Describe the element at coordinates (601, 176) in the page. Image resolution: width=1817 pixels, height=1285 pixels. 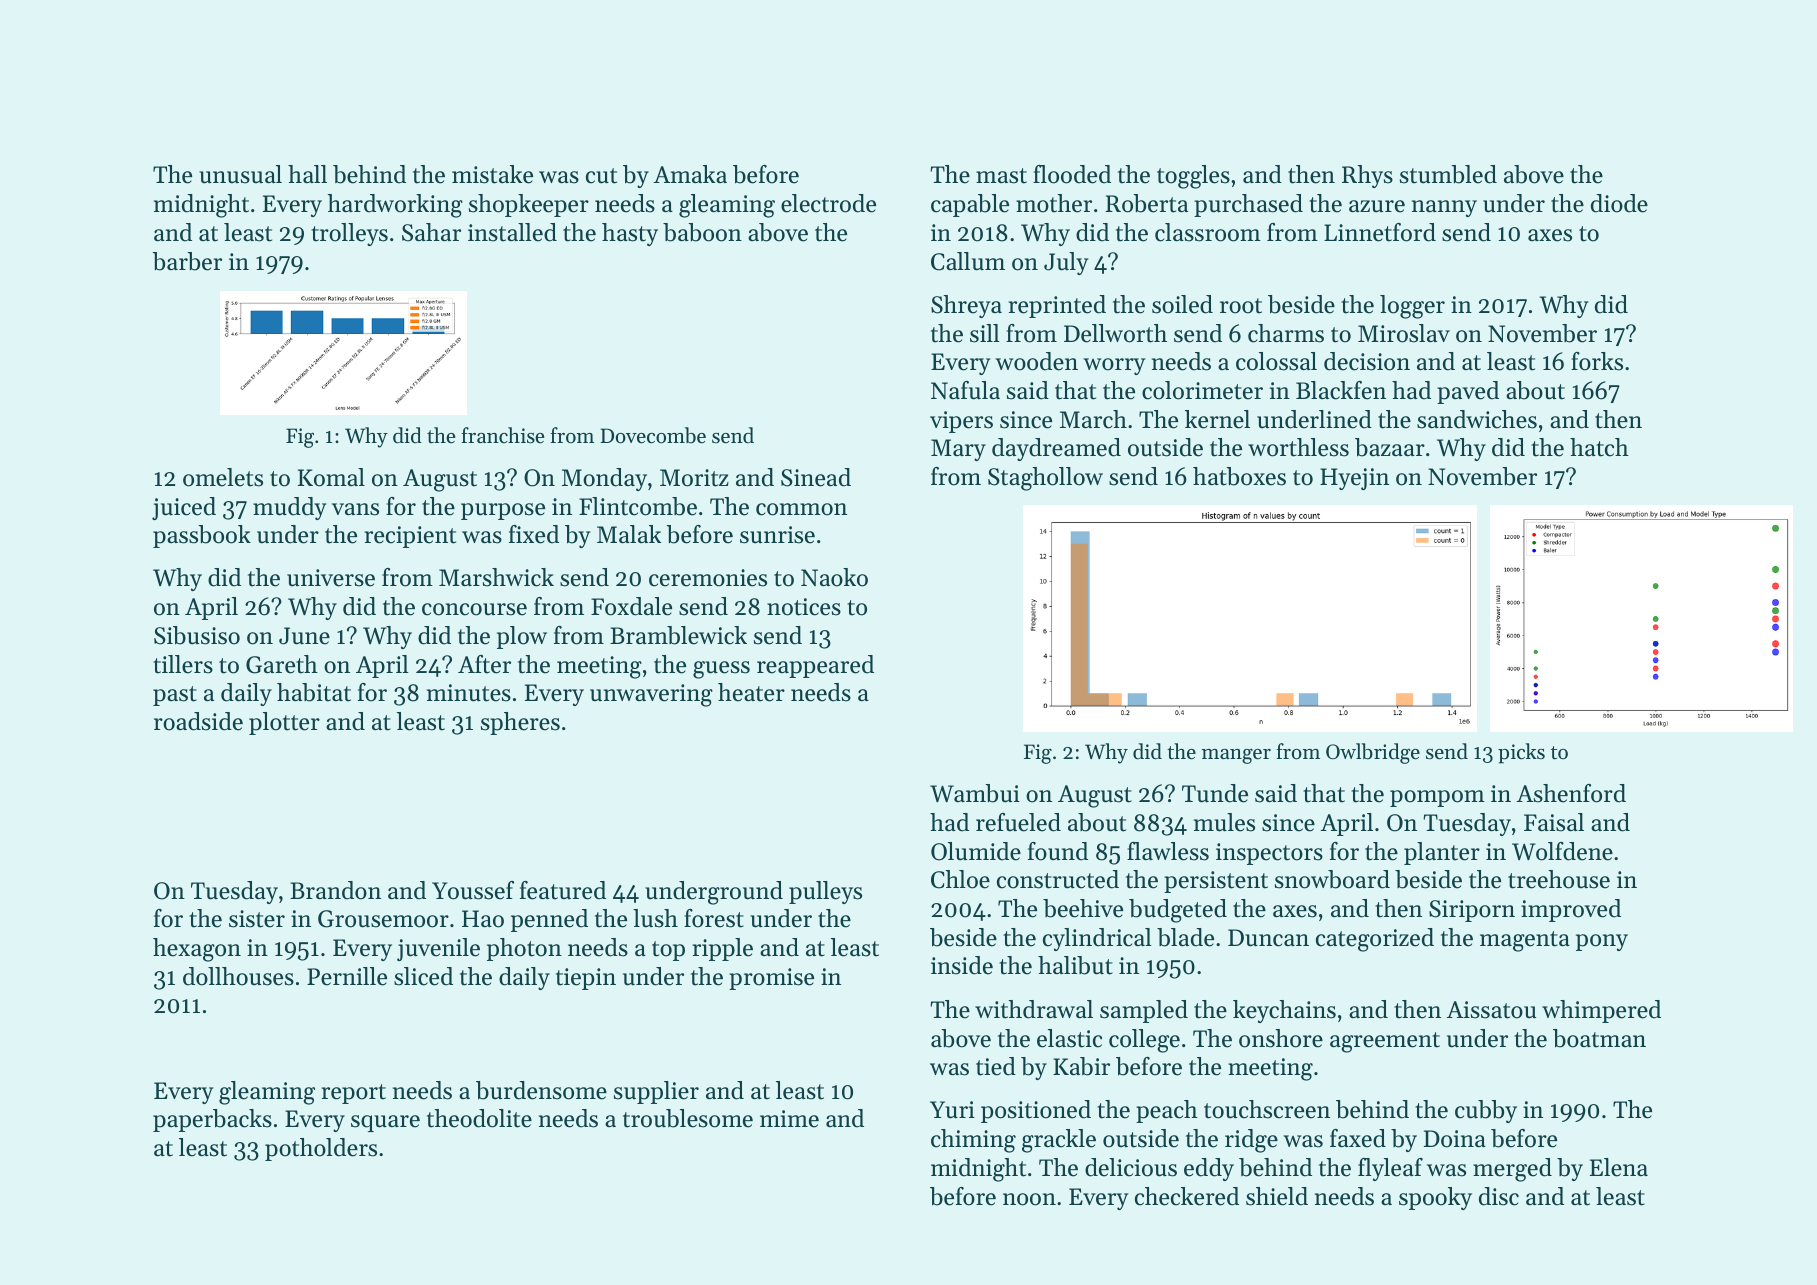
I see `cut` at that location.
